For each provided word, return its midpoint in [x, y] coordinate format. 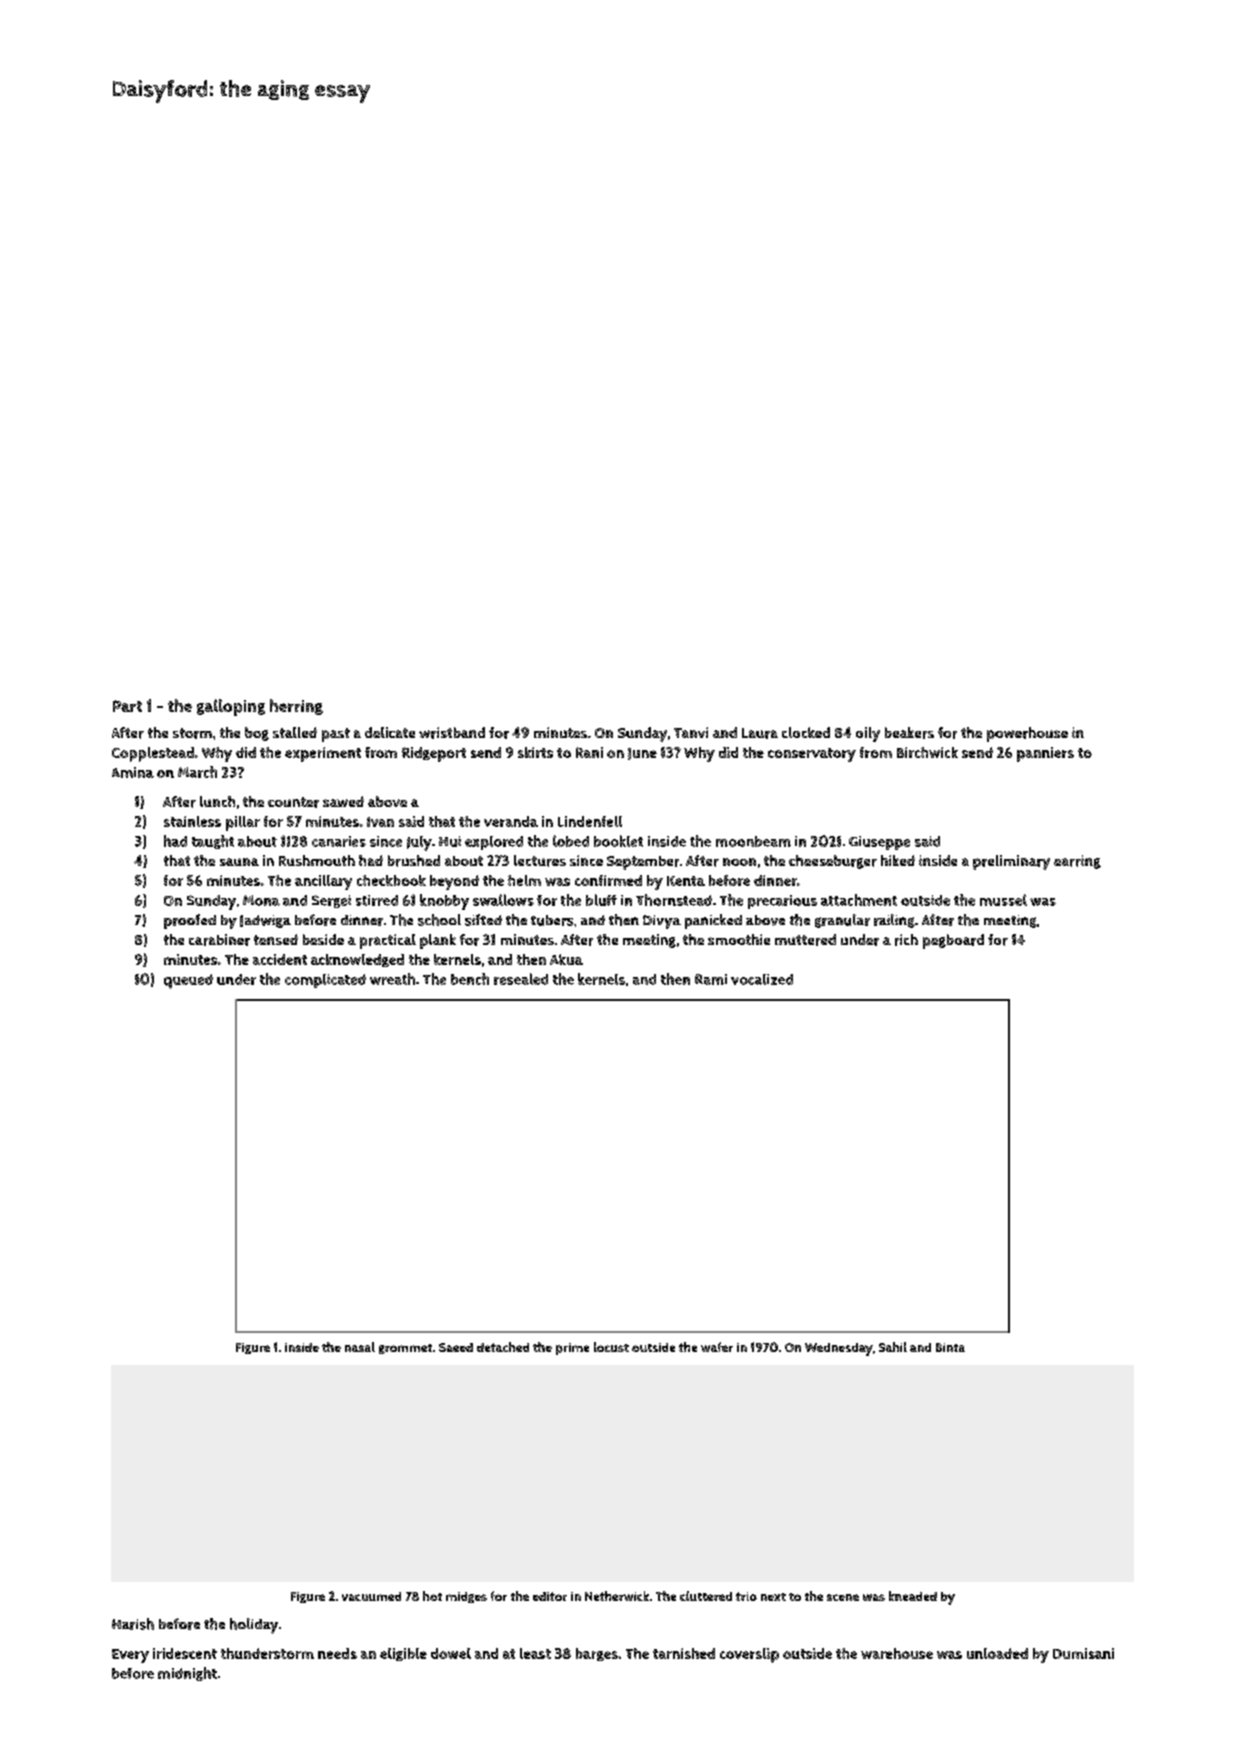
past [336, 735]
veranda [511, 821]
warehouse [897, 1653]
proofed [190, 921]
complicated [325, 981]
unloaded [997, 1653]
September [643, 863]
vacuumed [371, 1596]
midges [466, 1597]
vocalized [762, 979]
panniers [1045, 754]
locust [611, 1347]
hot [432, 1596]
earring [1077, 862]
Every [130, 1656]
